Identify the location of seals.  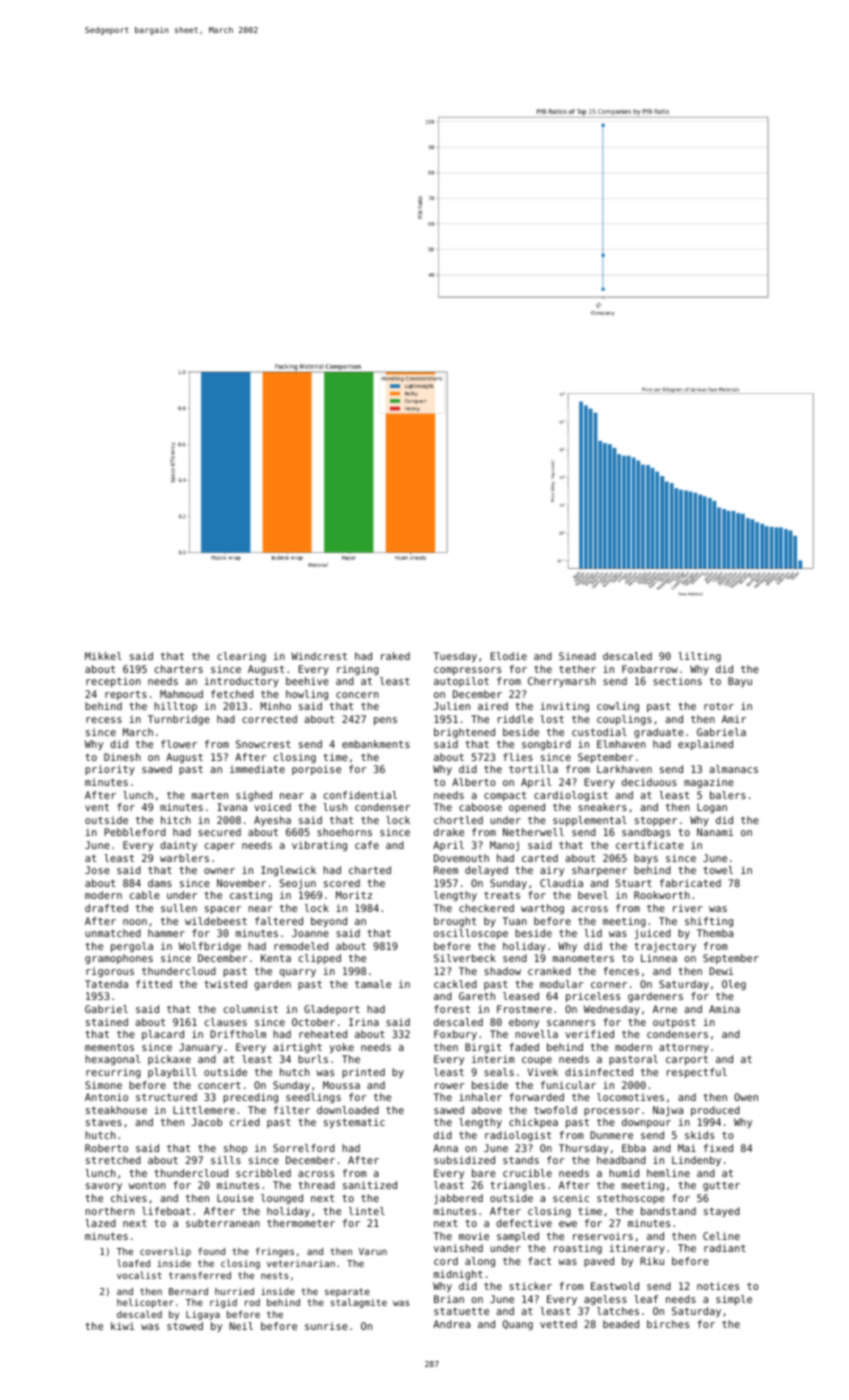
(499, 1072).
